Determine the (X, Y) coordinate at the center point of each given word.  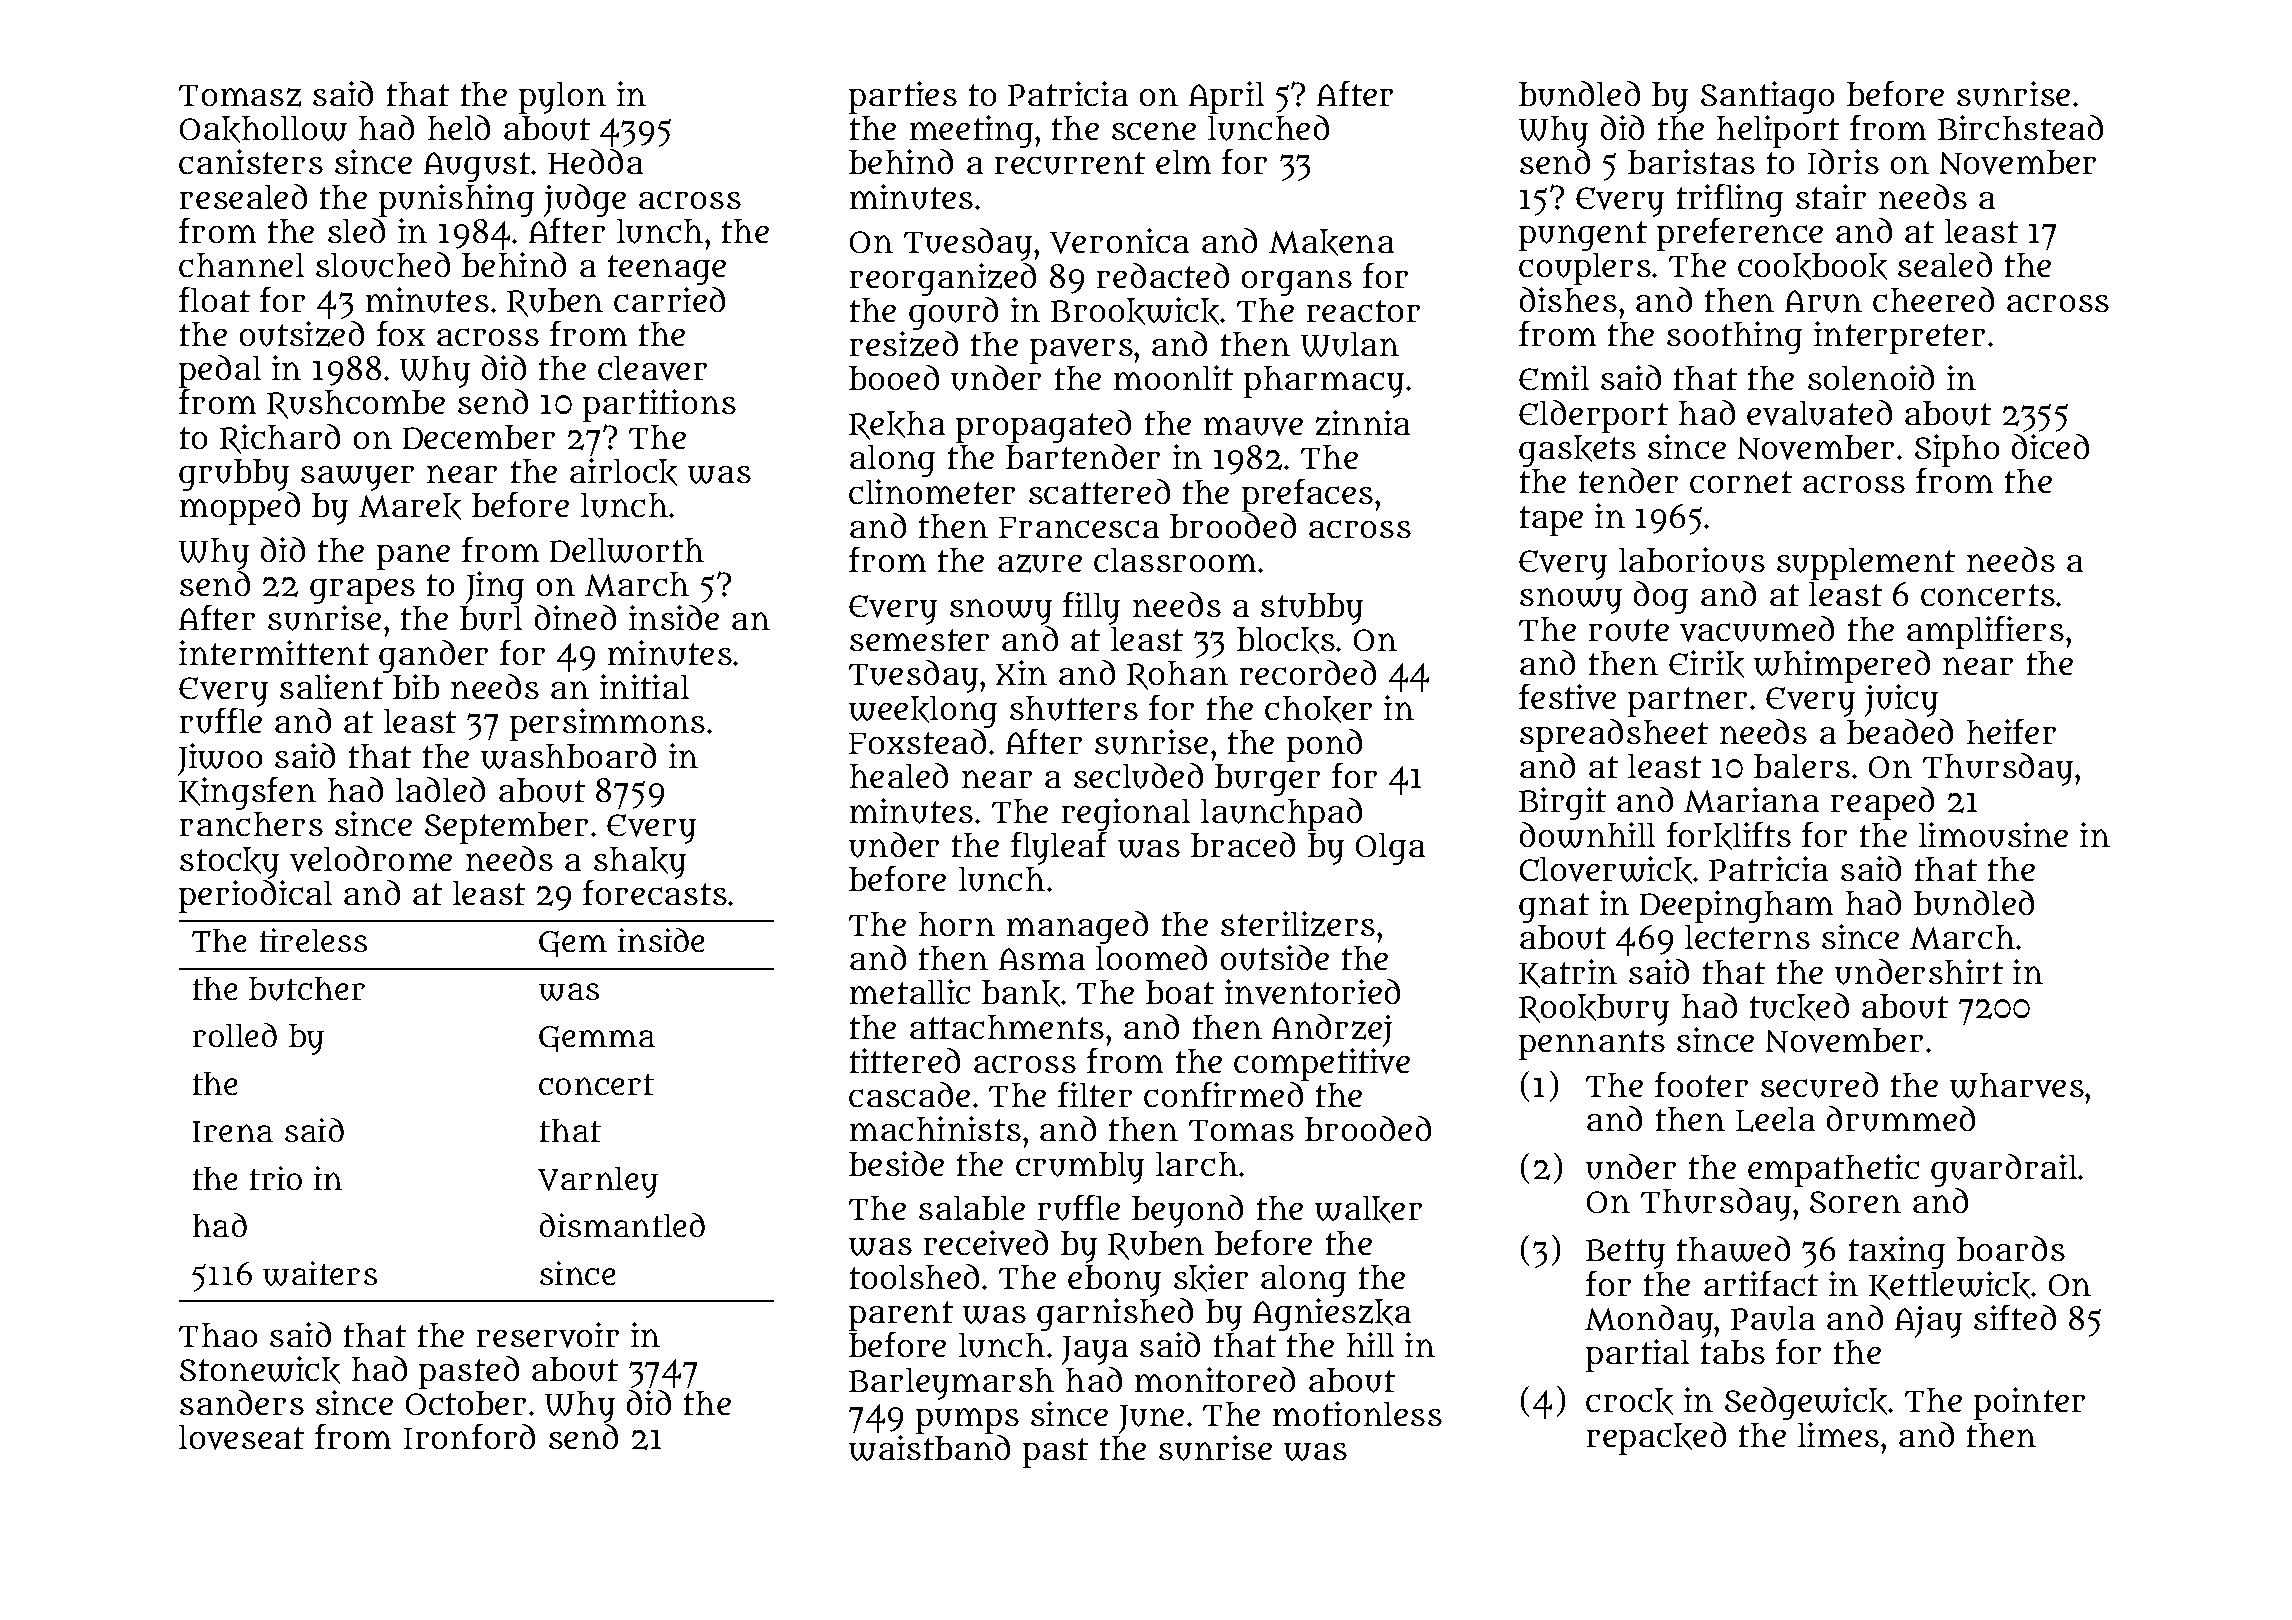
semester (919, 640)
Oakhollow (263, 129)
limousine (1993, 835)
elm (1183, 162)
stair (1831, 196)
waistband (929, 1448)
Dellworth (627, 550)
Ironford (469, 1436)
